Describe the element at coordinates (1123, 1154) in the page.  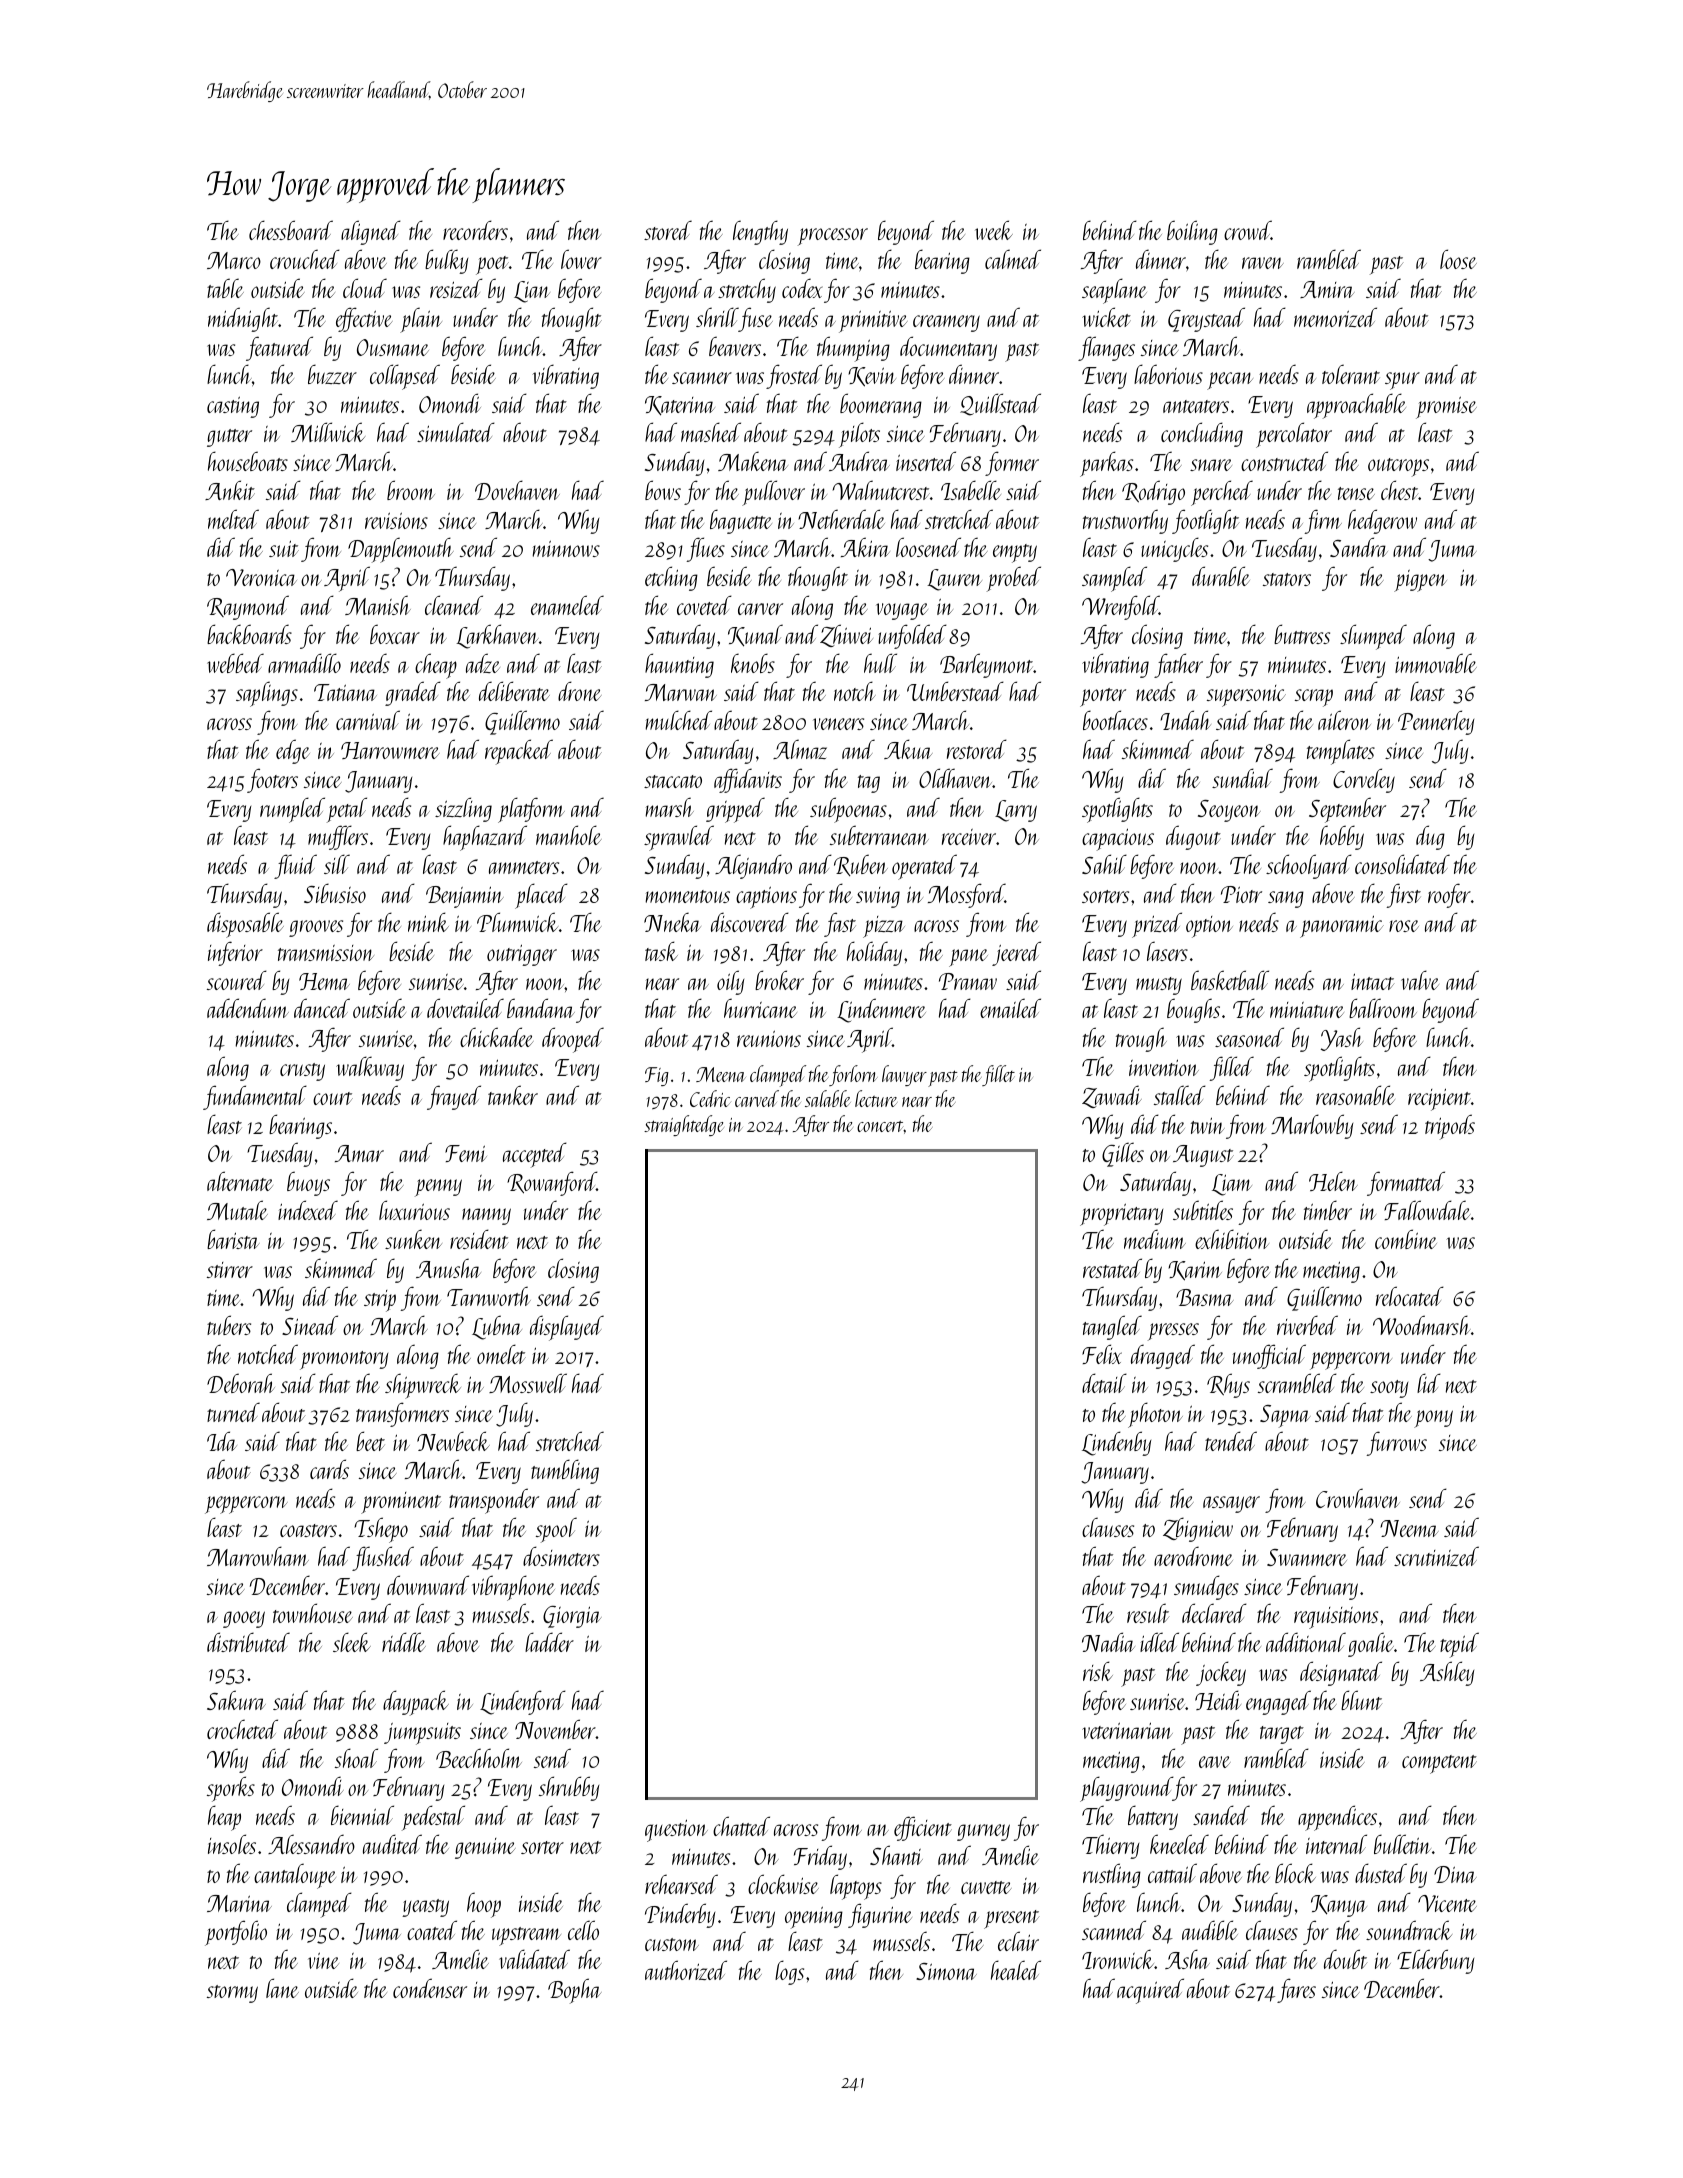
I see `Gilles` at that location.
